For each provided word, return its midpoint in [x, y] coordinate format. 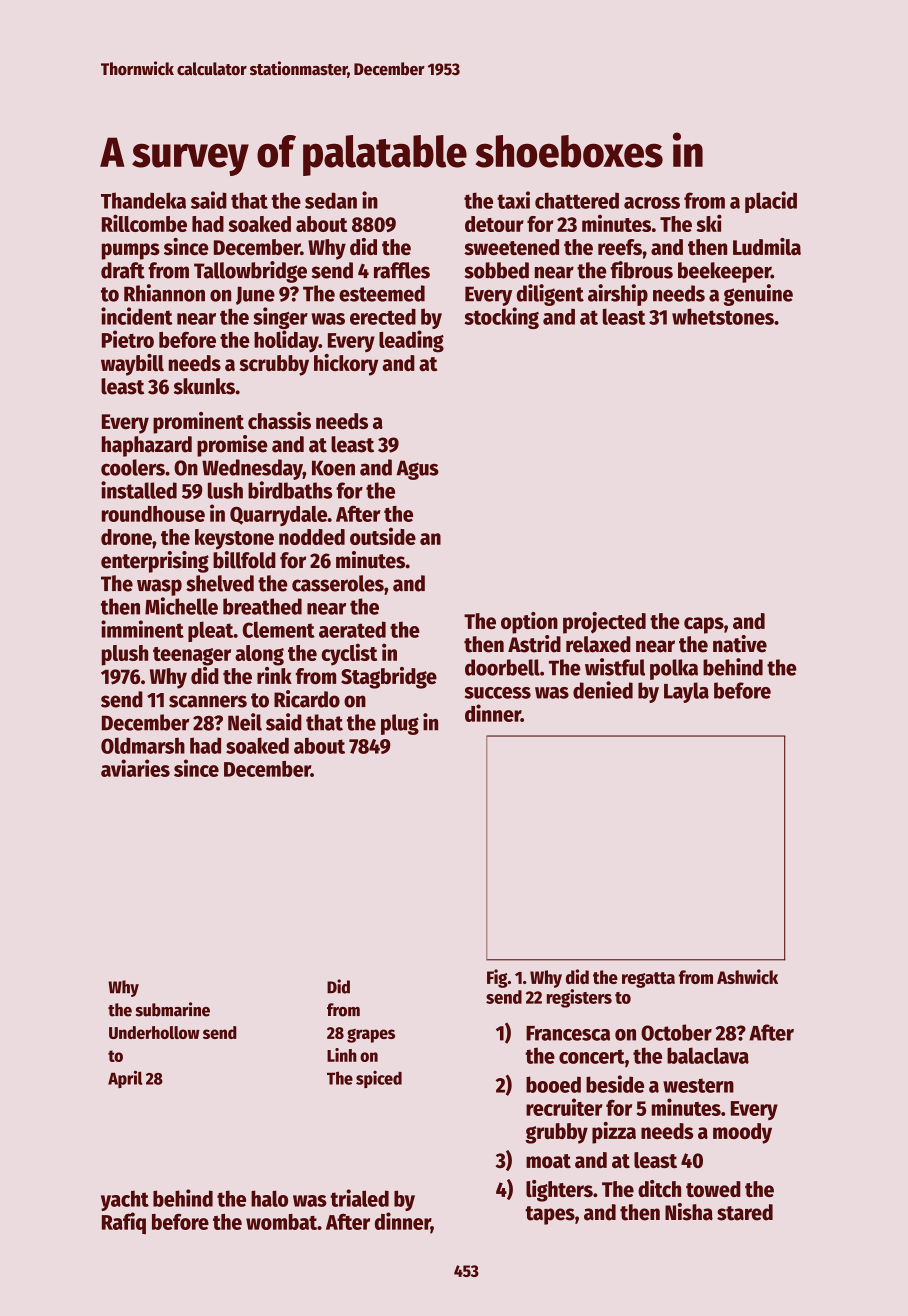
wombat [281, 1222]
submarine [173, 1009]
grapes [371, 1036]
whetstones [723, 316]
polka [674, 669]
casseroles [338, 583]
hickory [346, 365]
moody [742, 1133]
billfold [244, 560]
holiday [286, 341]
